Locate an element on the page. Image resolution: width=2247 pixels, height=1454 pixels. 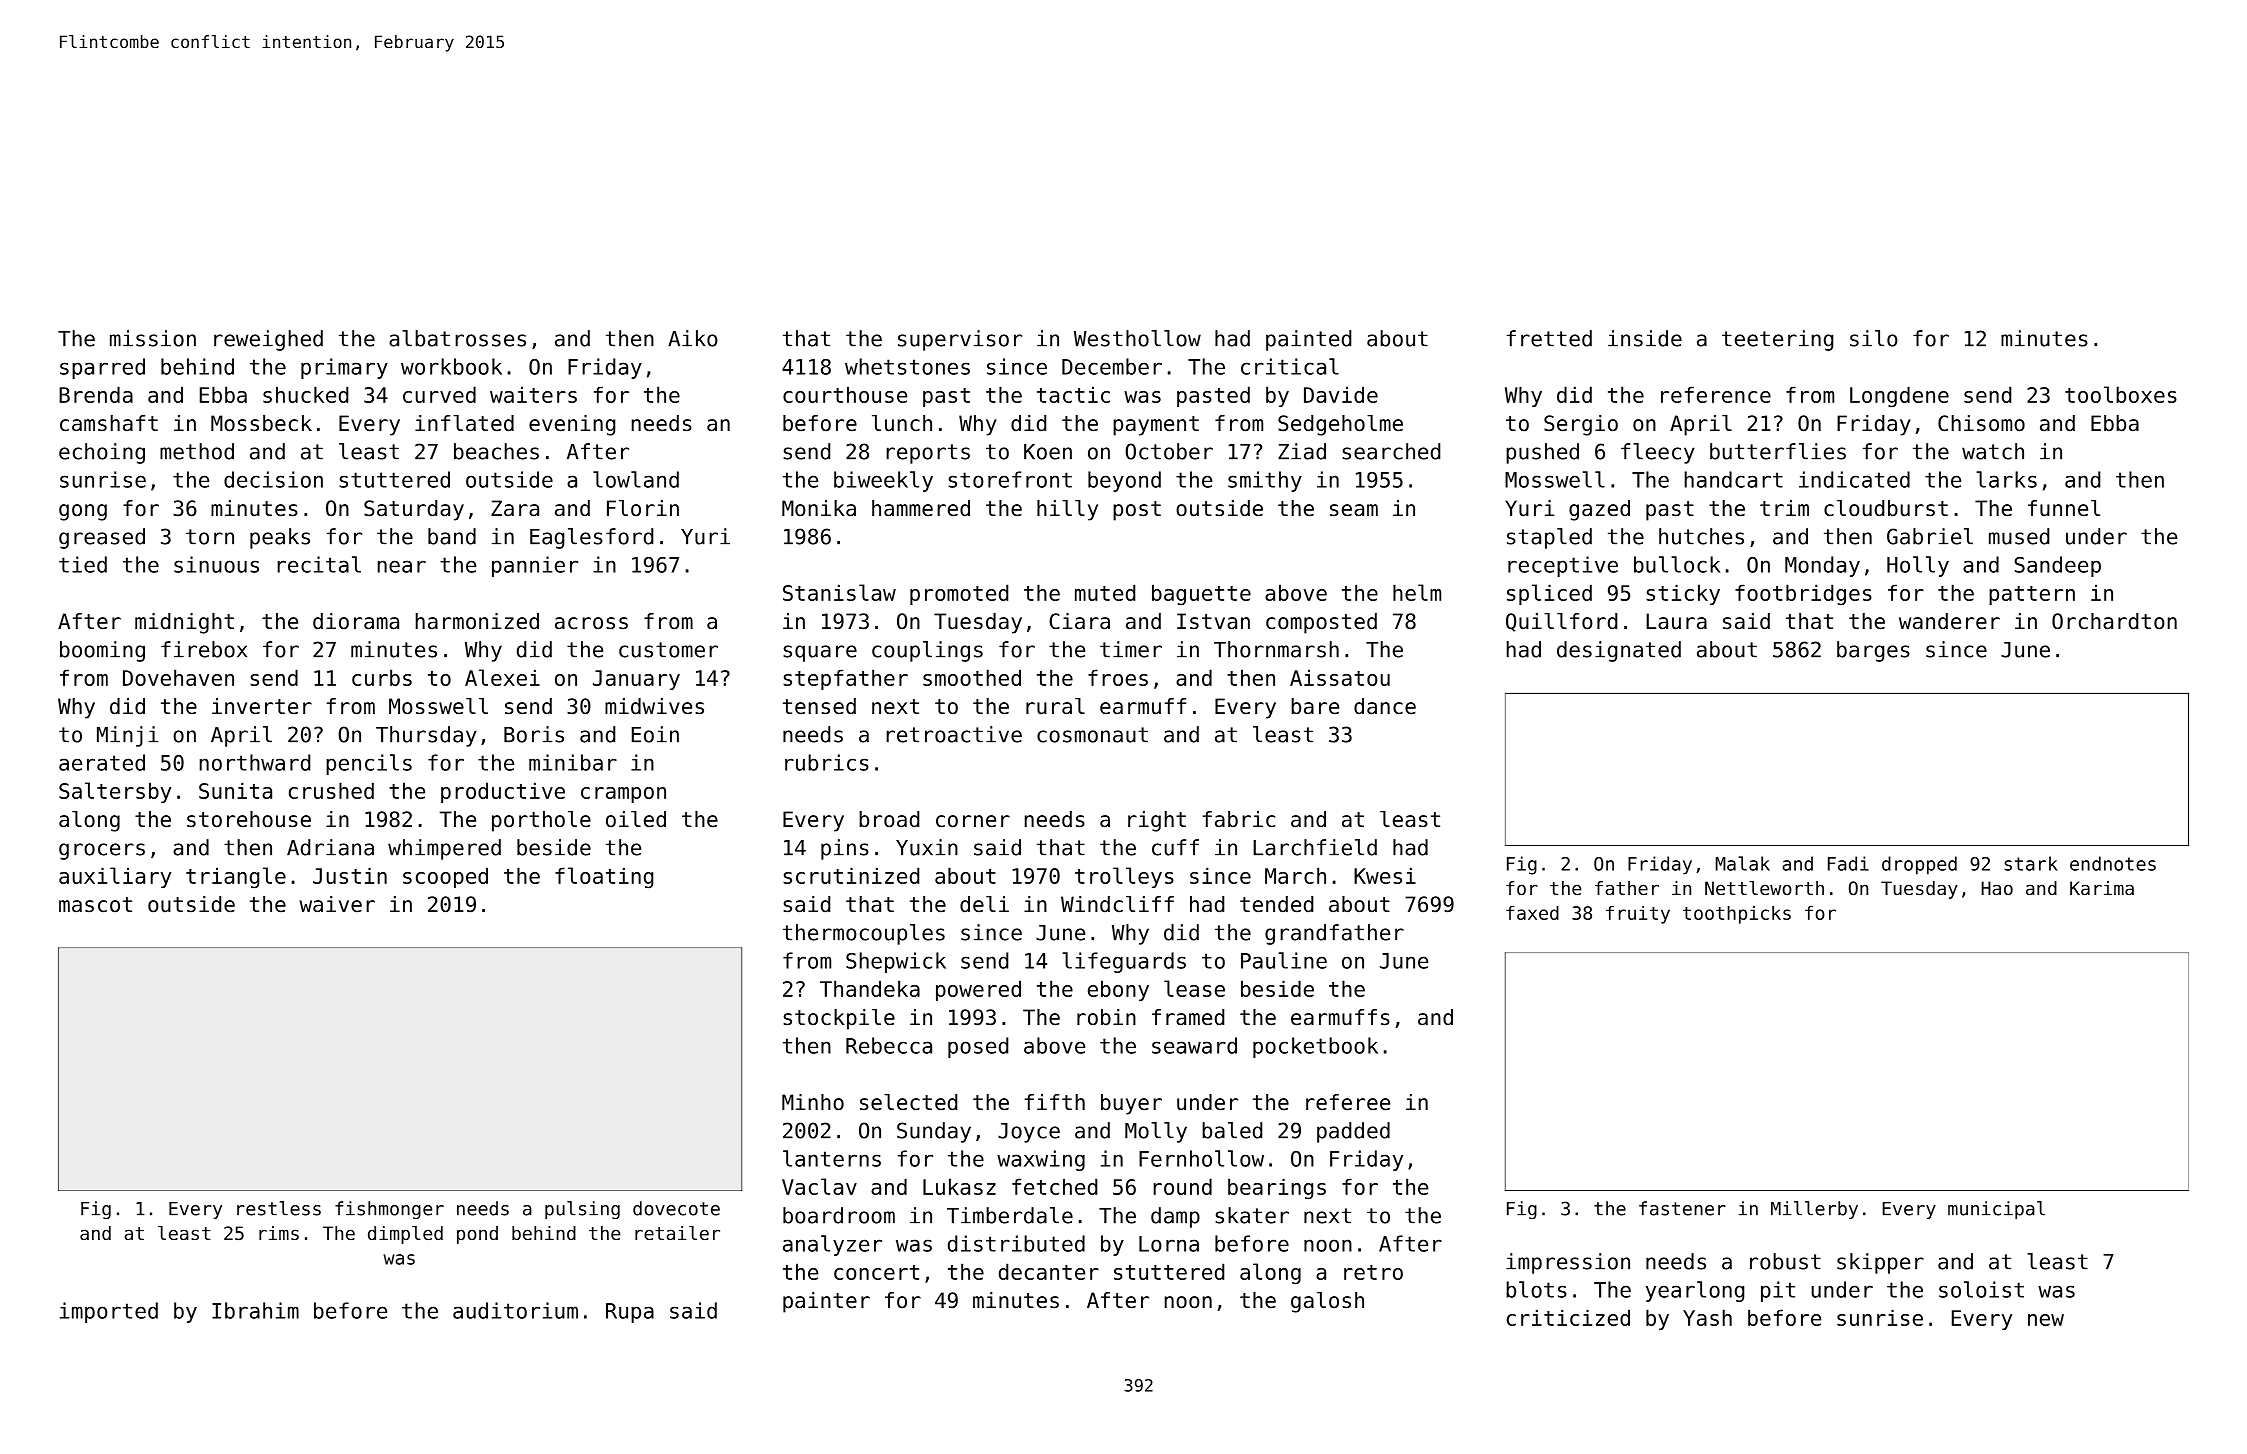
lanterns is located at coordinates (832, 1158).
